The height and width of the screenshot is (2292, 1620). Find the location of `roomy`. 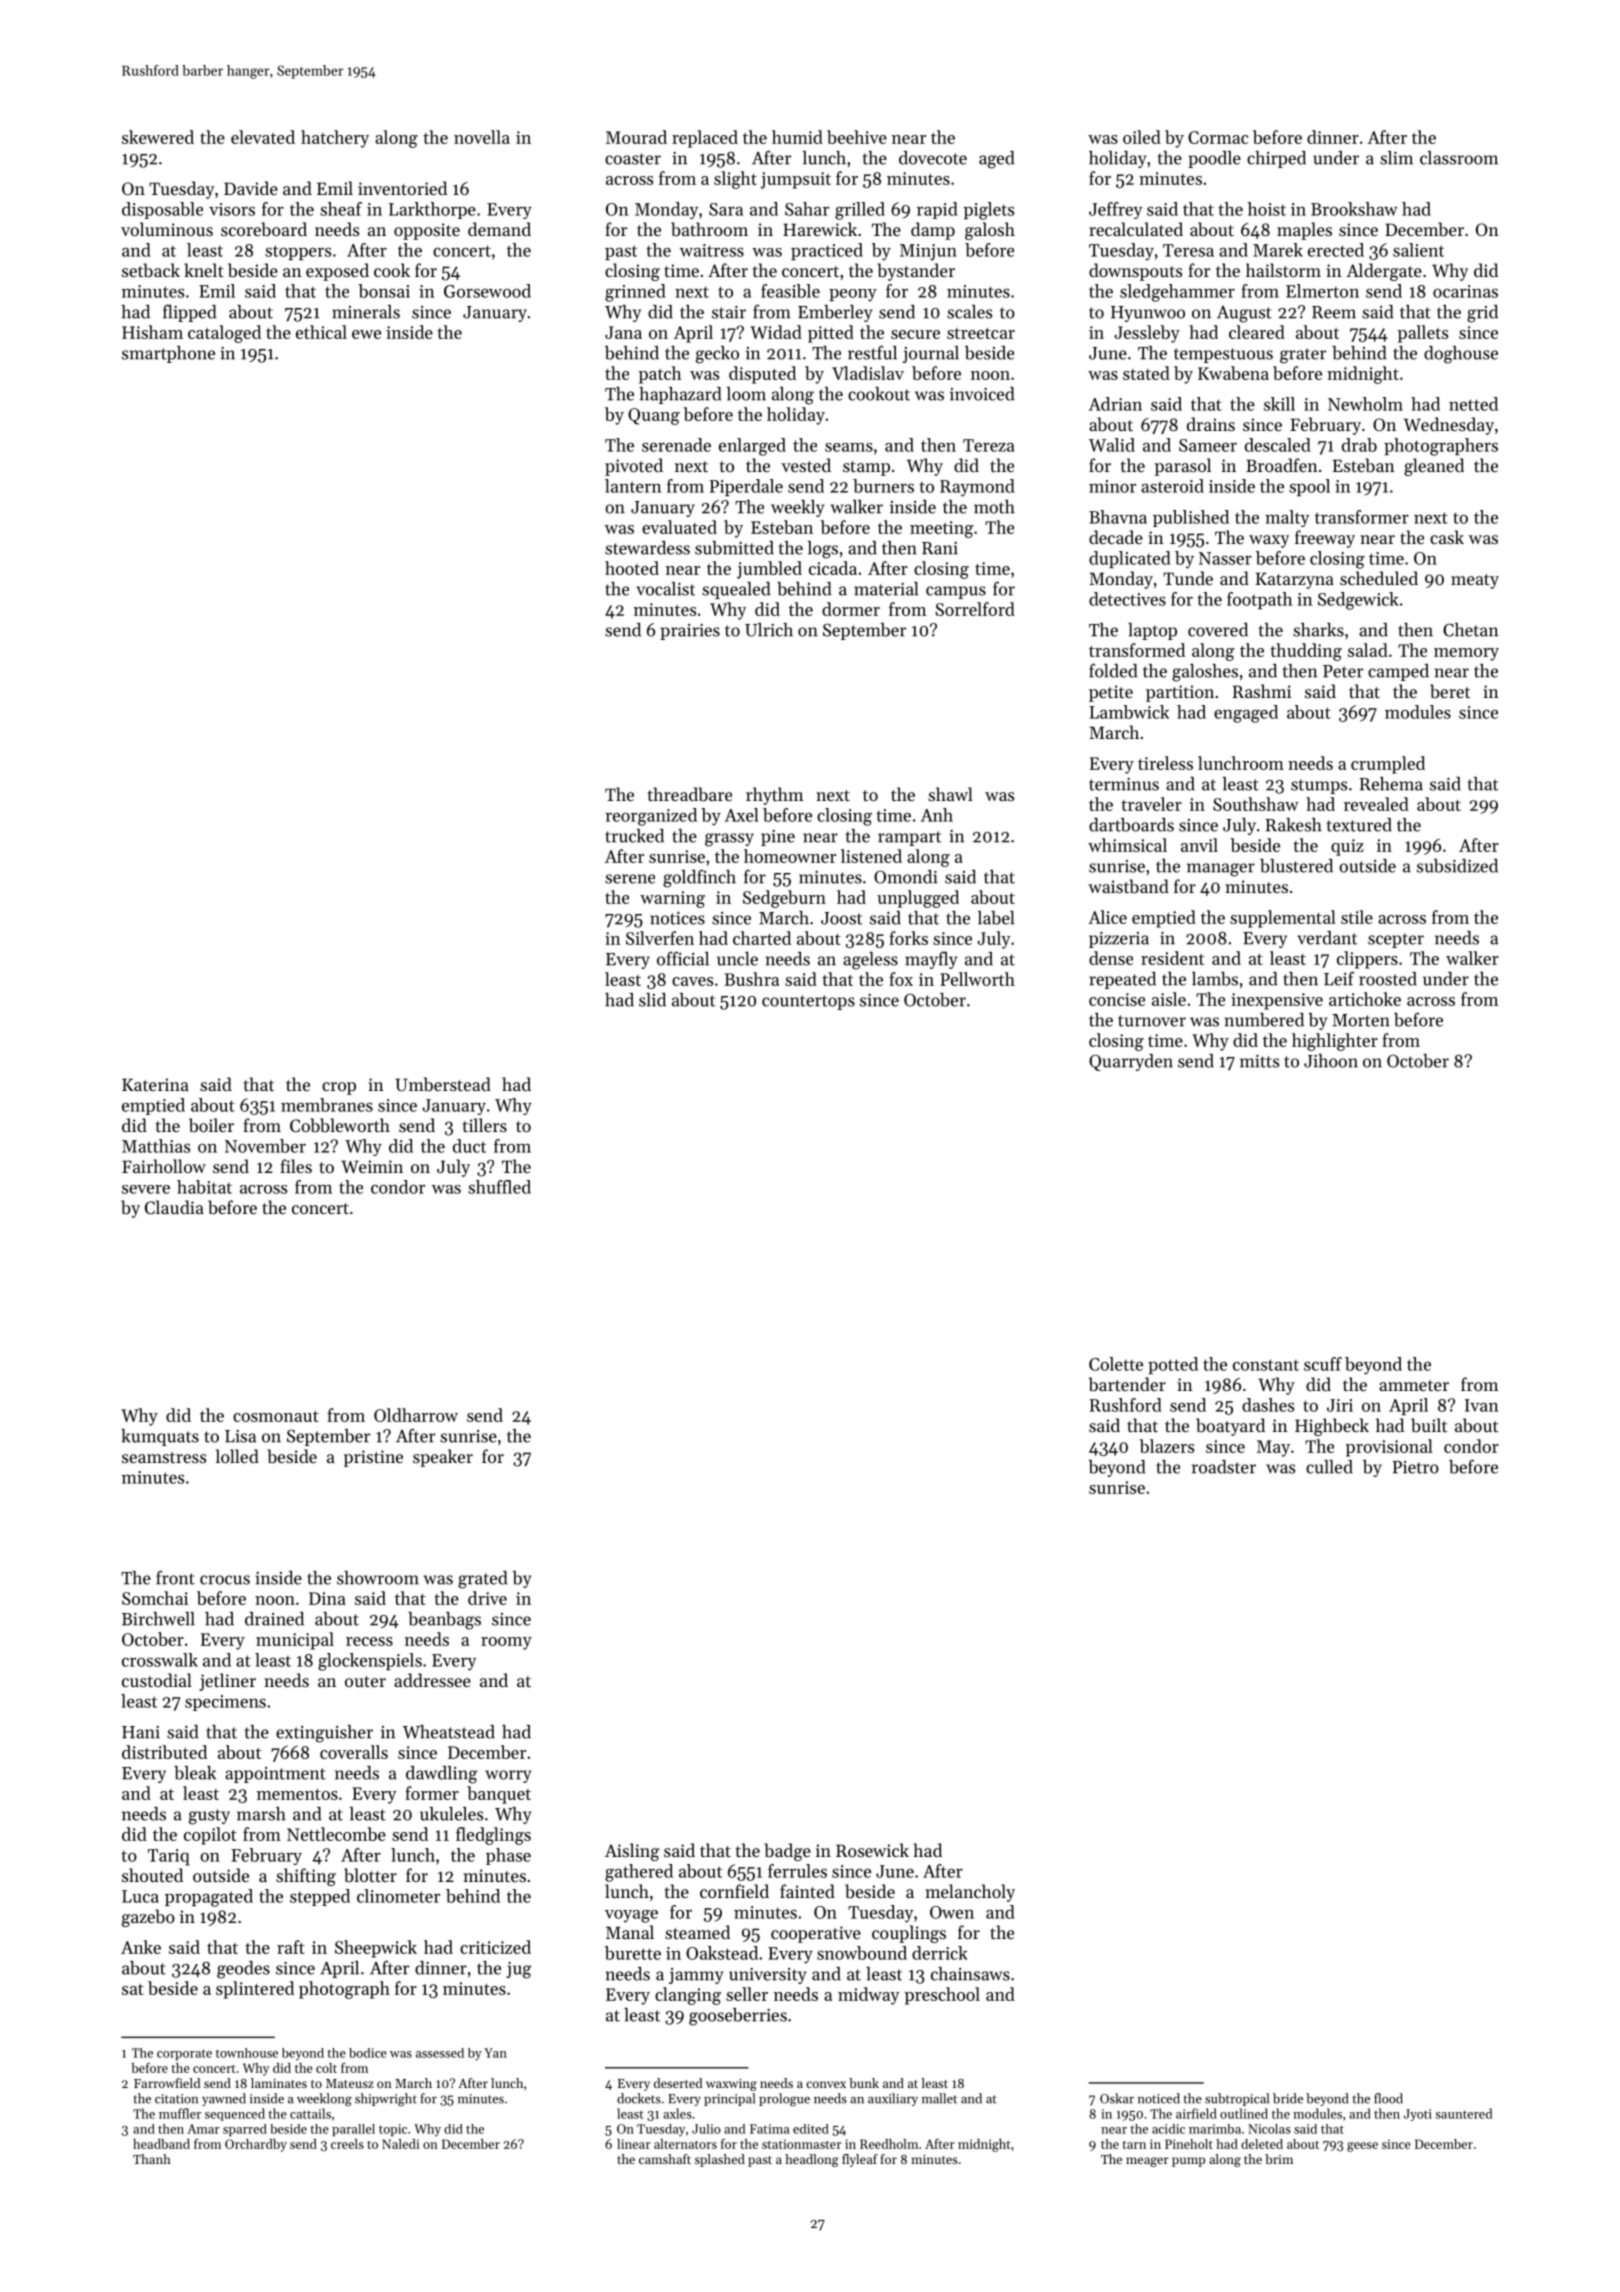

roomy is located at coordinates (506, 1643).
